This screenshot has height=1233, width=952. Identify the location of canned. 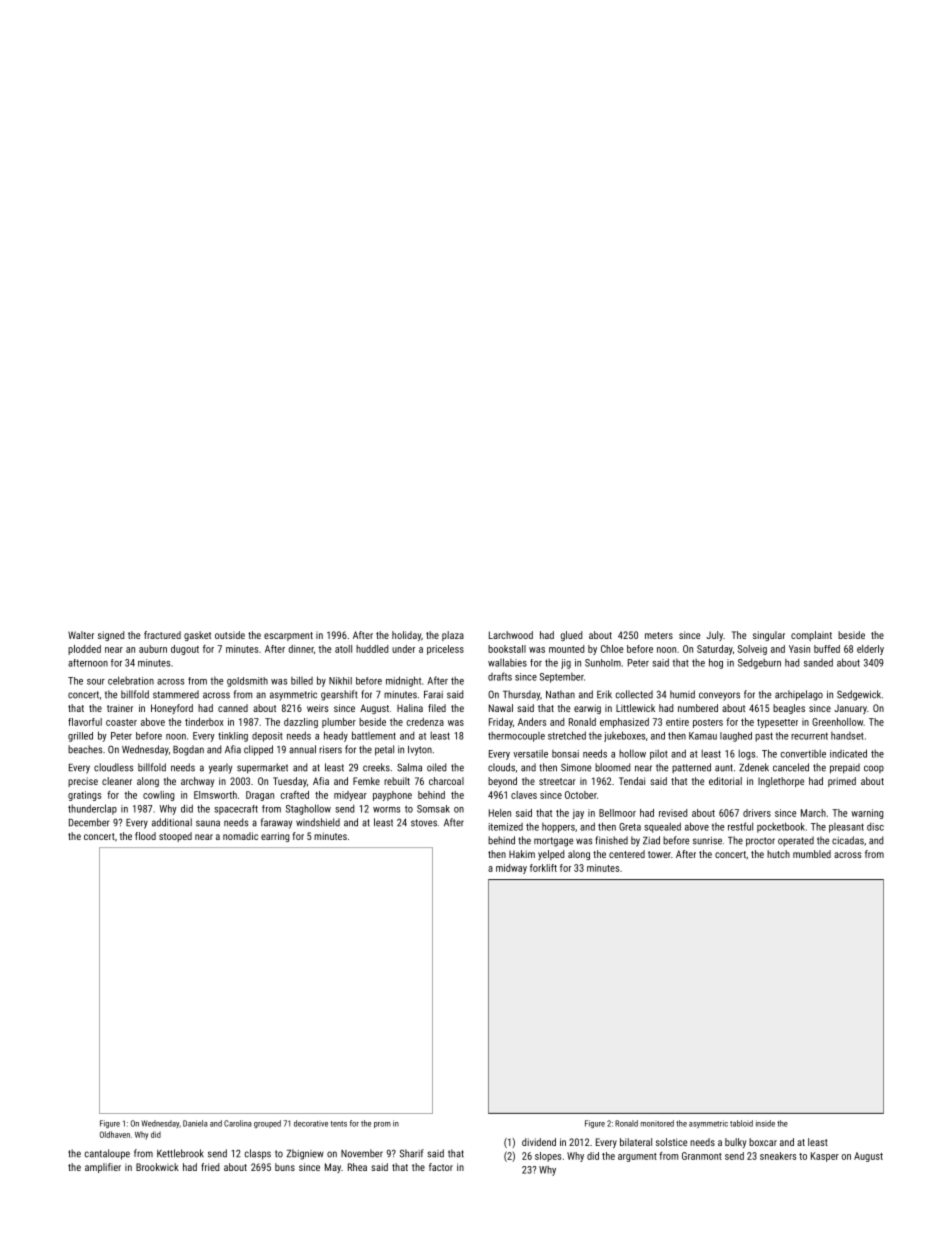
(233, 708).
